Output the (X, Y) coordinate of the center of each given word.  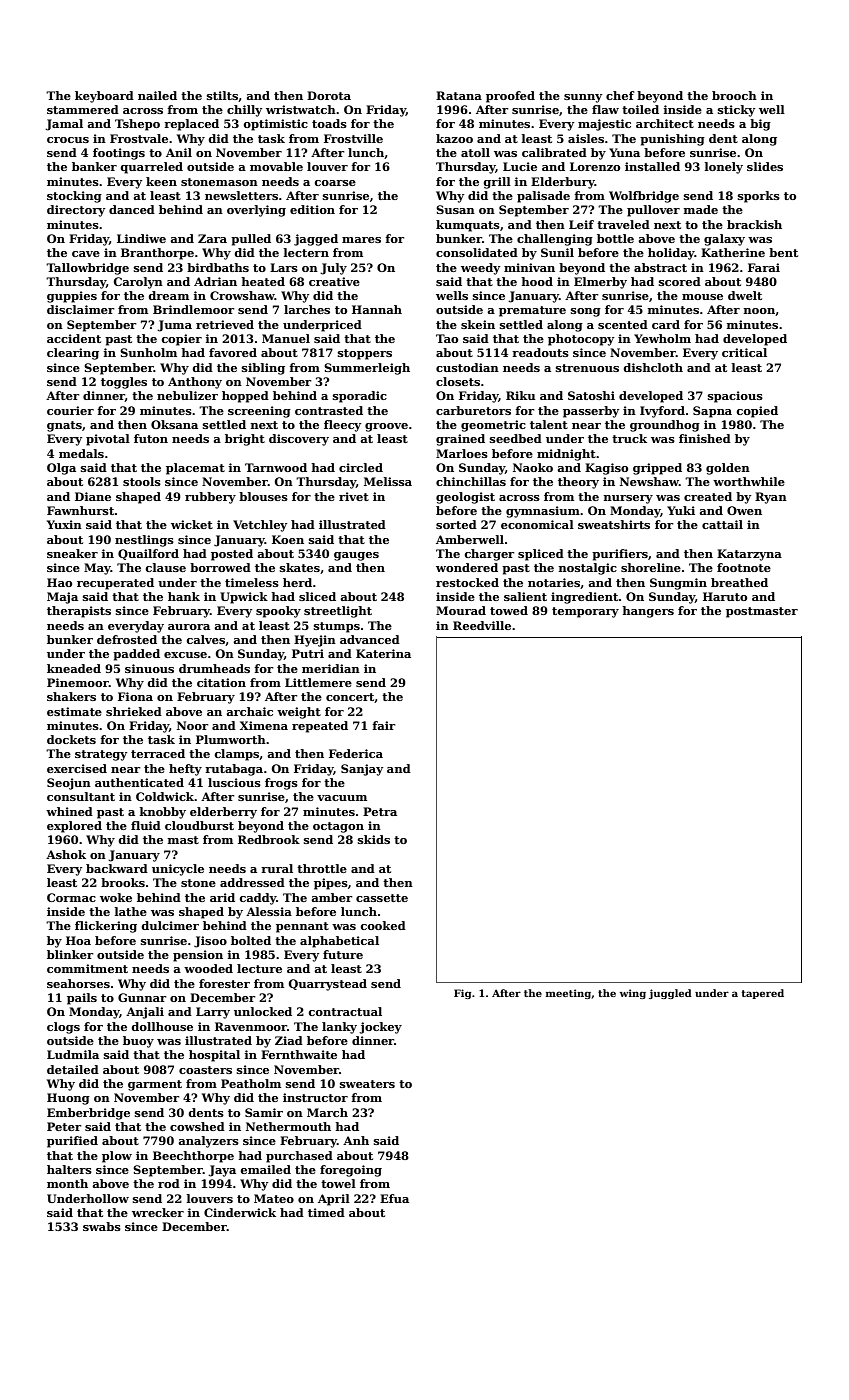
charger (489, 555)
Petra (380, 811)
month (67, 1183)
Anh (356, 1140)
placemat (195, 469)
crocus (68, 140)
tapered (763, 994)
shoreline (651, 567)
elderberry (223, 813)
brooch (734, 95)
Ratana (459, 95)
